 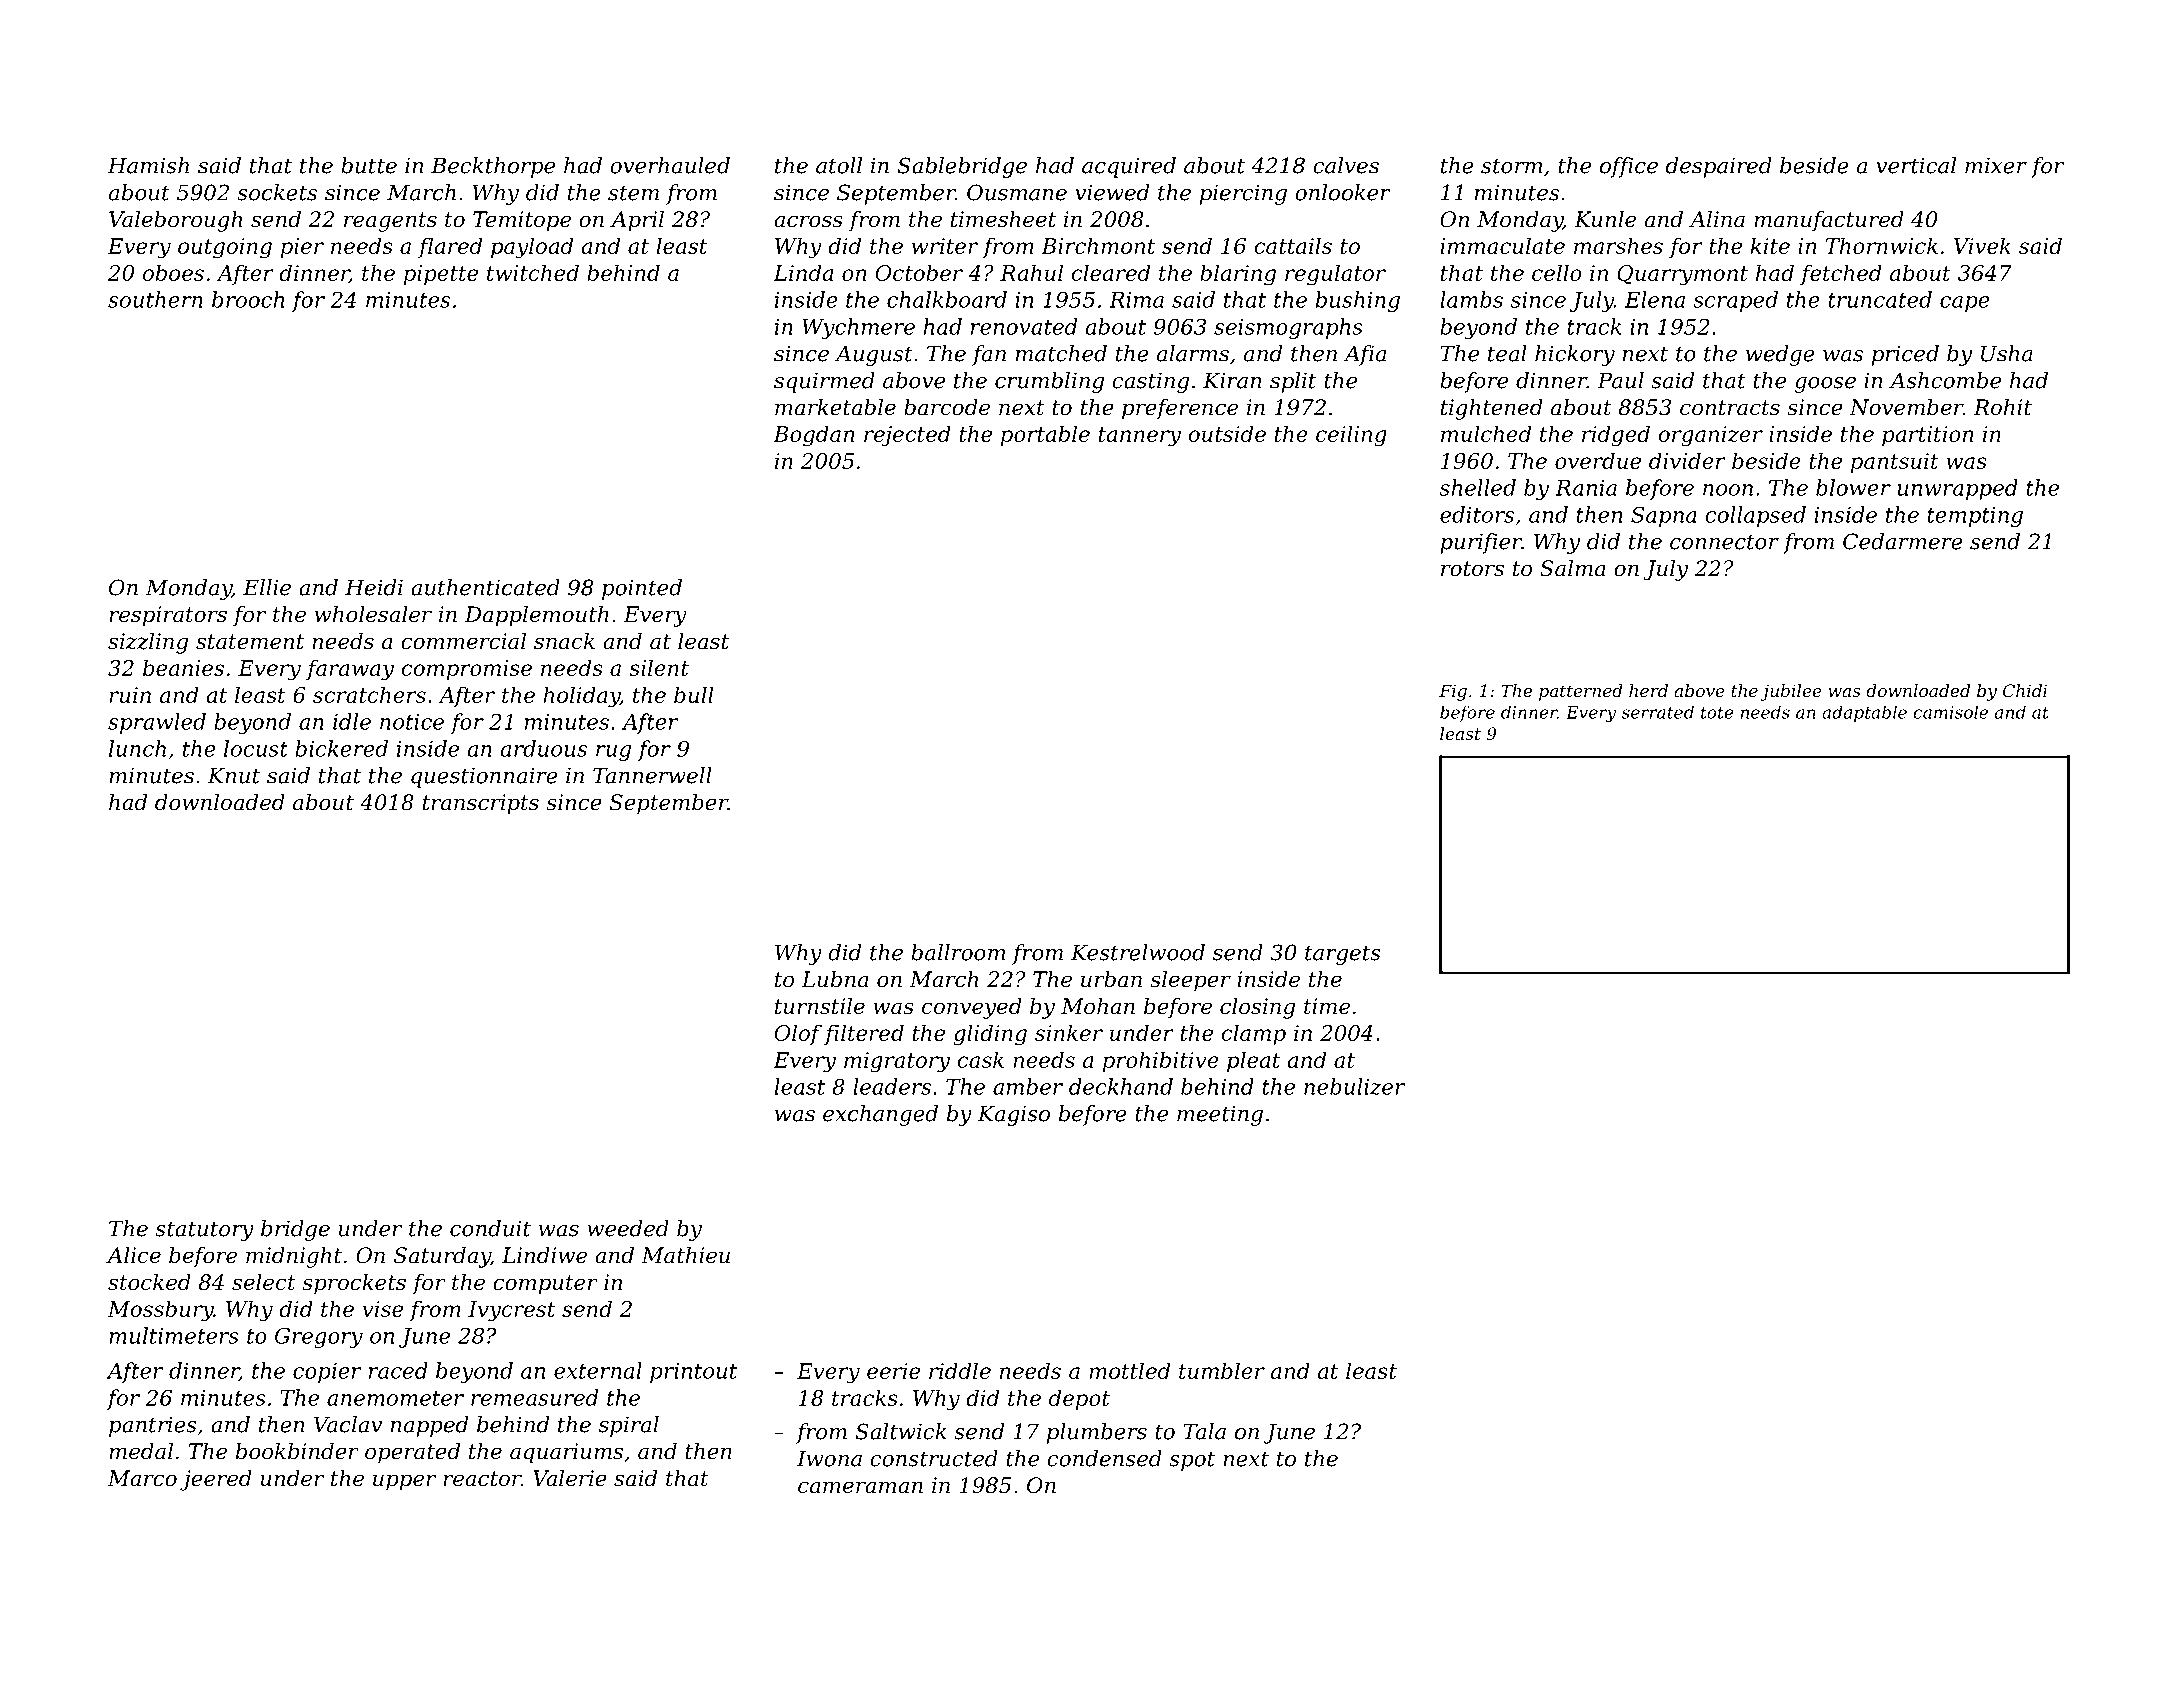 I want to click on Kestrelwood, so click(x=1138, y=952).
